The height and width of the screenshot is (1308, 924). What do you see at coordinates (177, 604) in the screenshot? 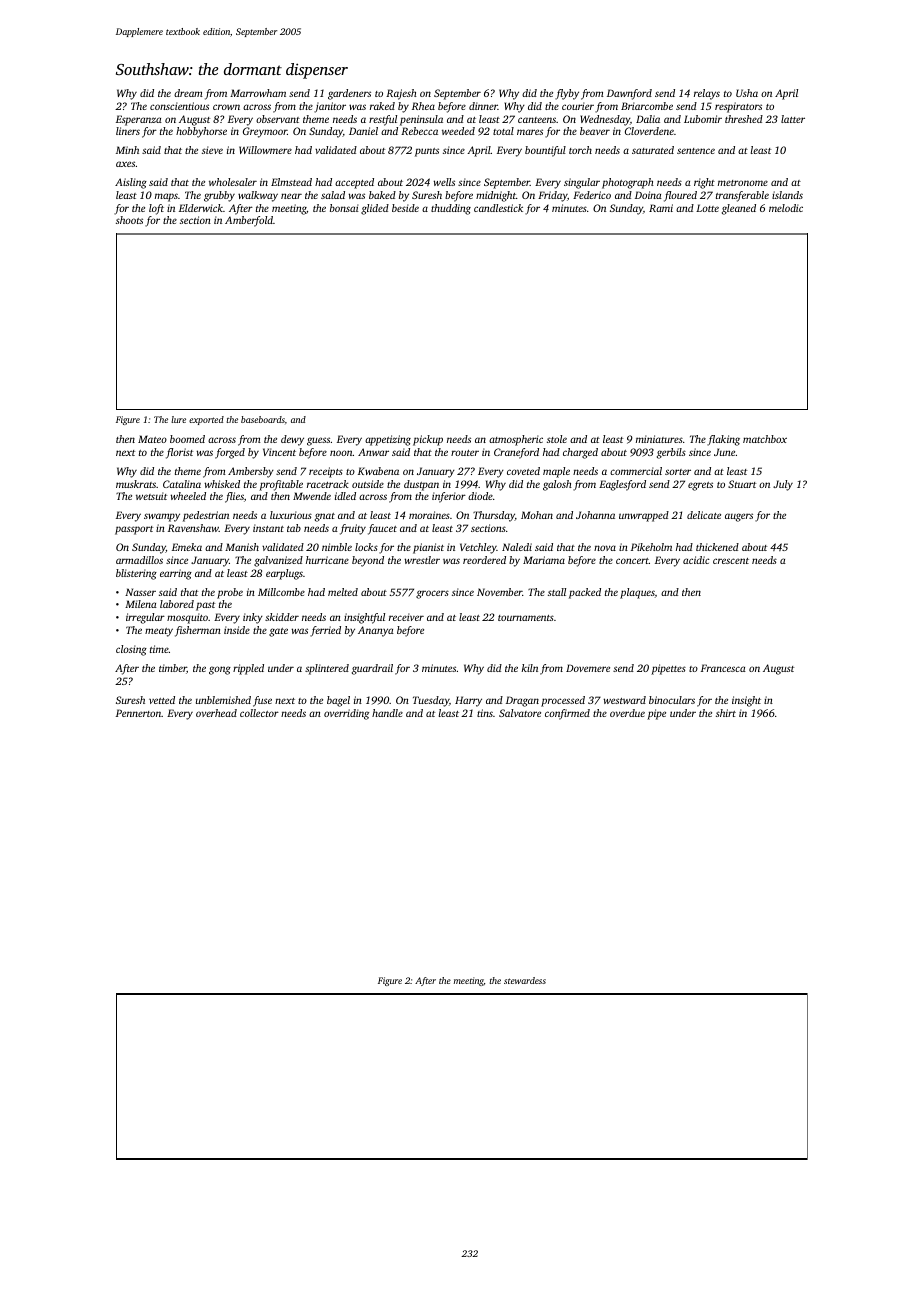
I see `labored` at bounding box center [177, 604].
